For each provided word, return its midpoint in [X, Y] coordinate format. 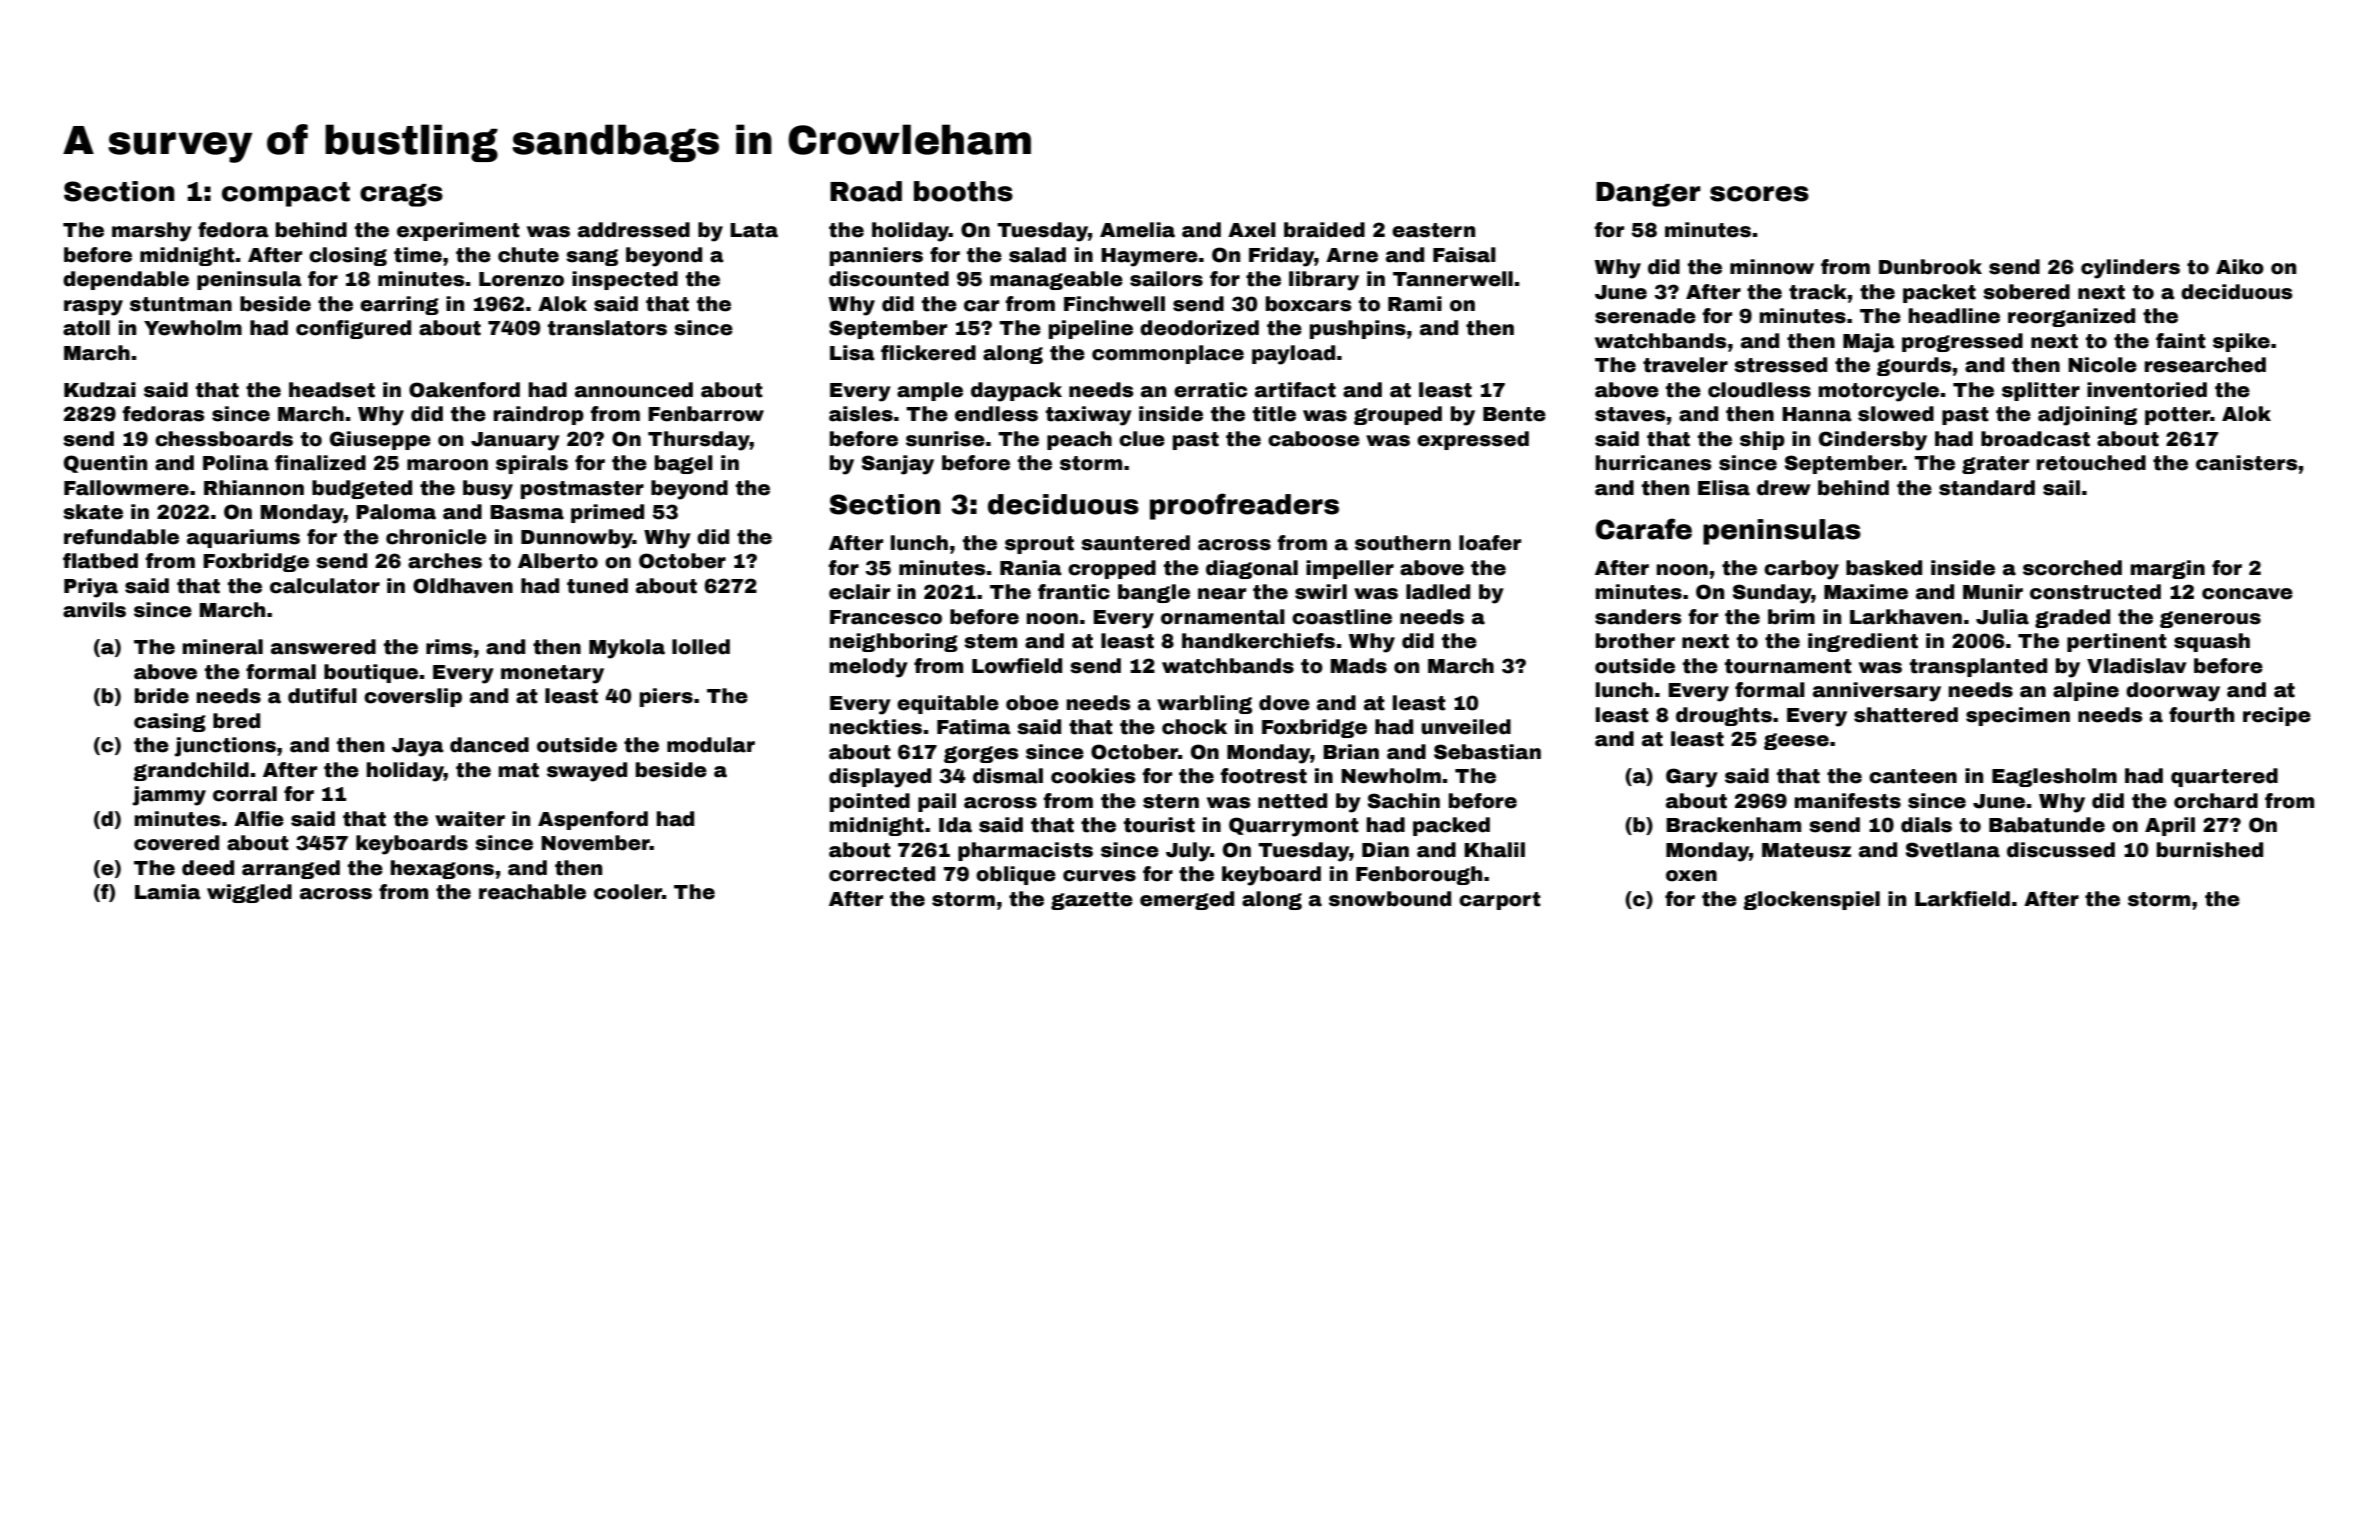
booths [963, 191]
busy [488, 490]
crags [401, 195]
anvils [94, 610]
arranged [291, 869]
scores [1759, 194]
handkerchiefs [1258, 641]
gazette [1092, 901]
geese [1796, 741]
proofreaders [1244, 506]
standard [1987, 488]
